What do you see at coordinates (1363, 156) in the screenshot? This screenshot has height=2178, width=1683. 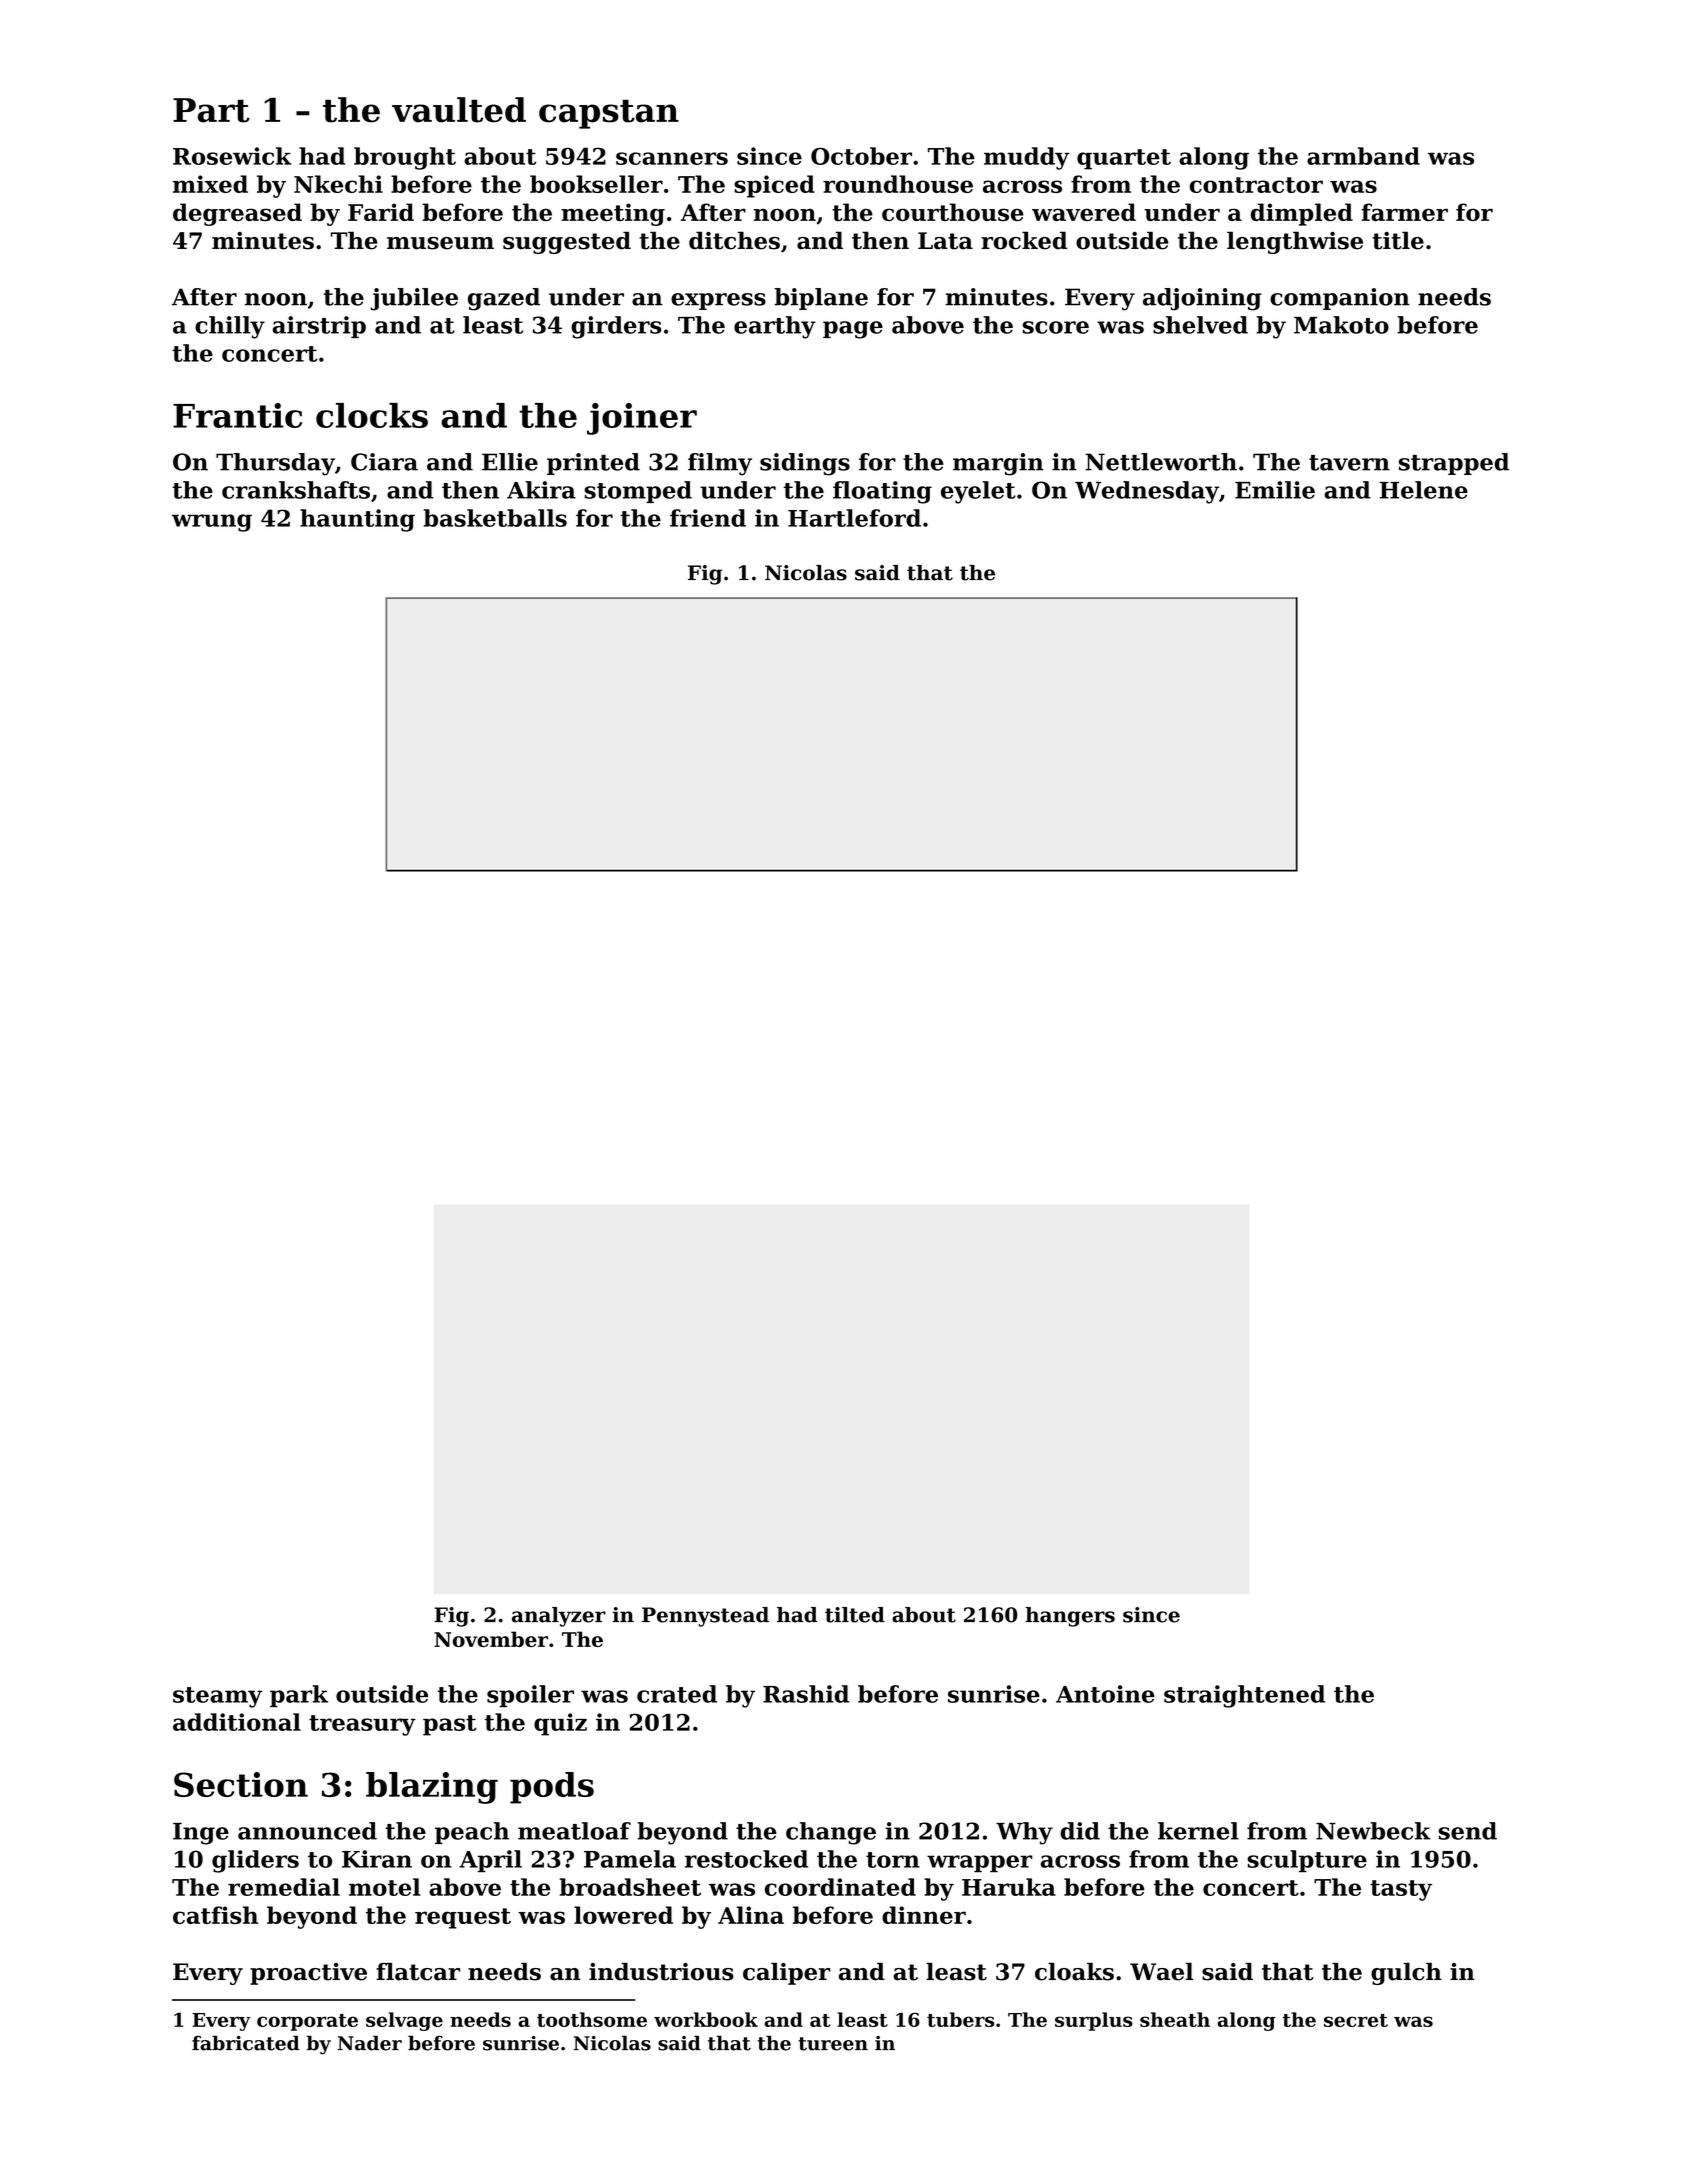 I see `armband` at bounding box center [1363, 156].
